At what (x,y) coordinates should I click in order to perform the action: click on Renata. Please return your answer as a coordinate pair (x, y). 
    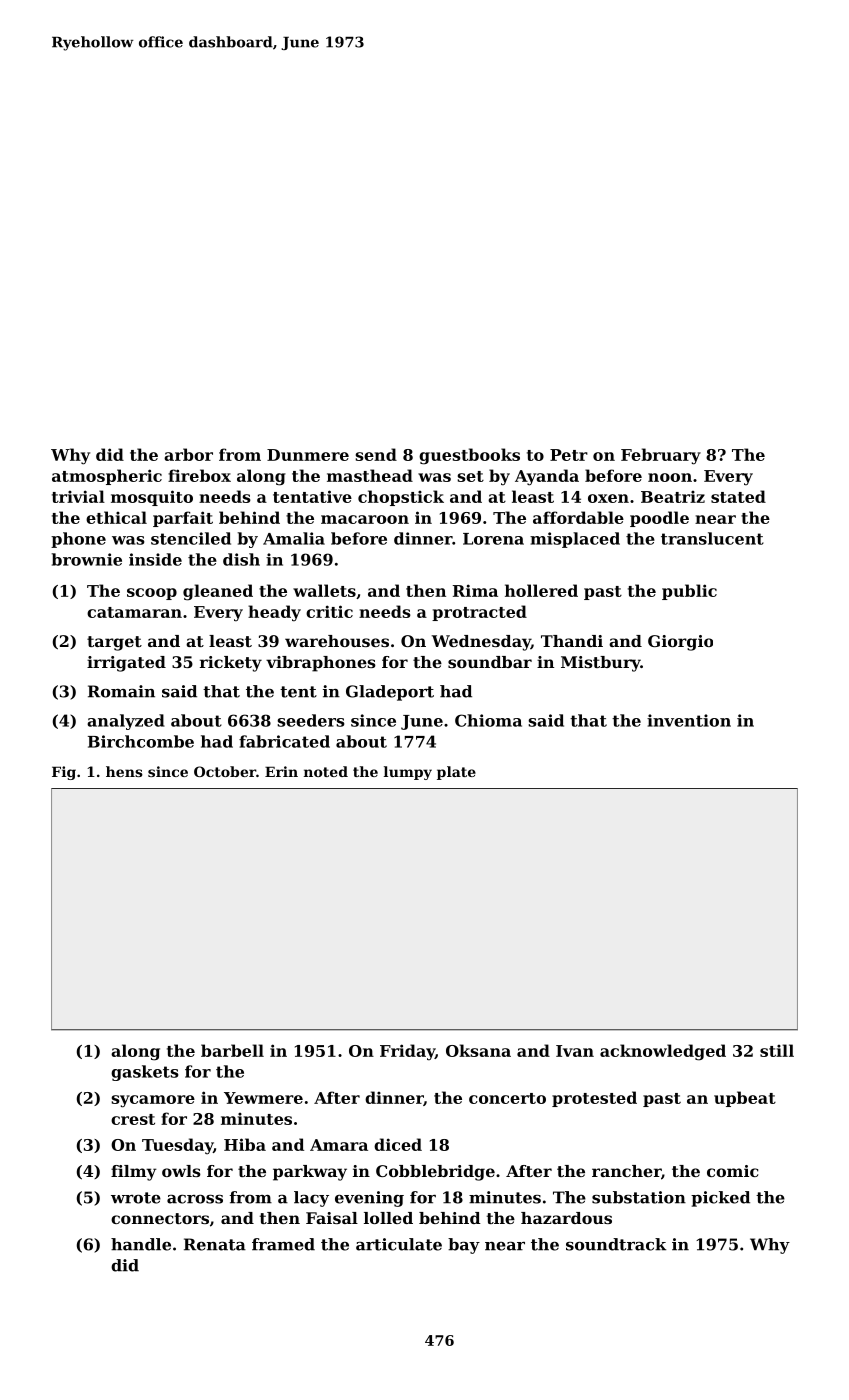
    Looking at the image, I should click on (215, 1244).
